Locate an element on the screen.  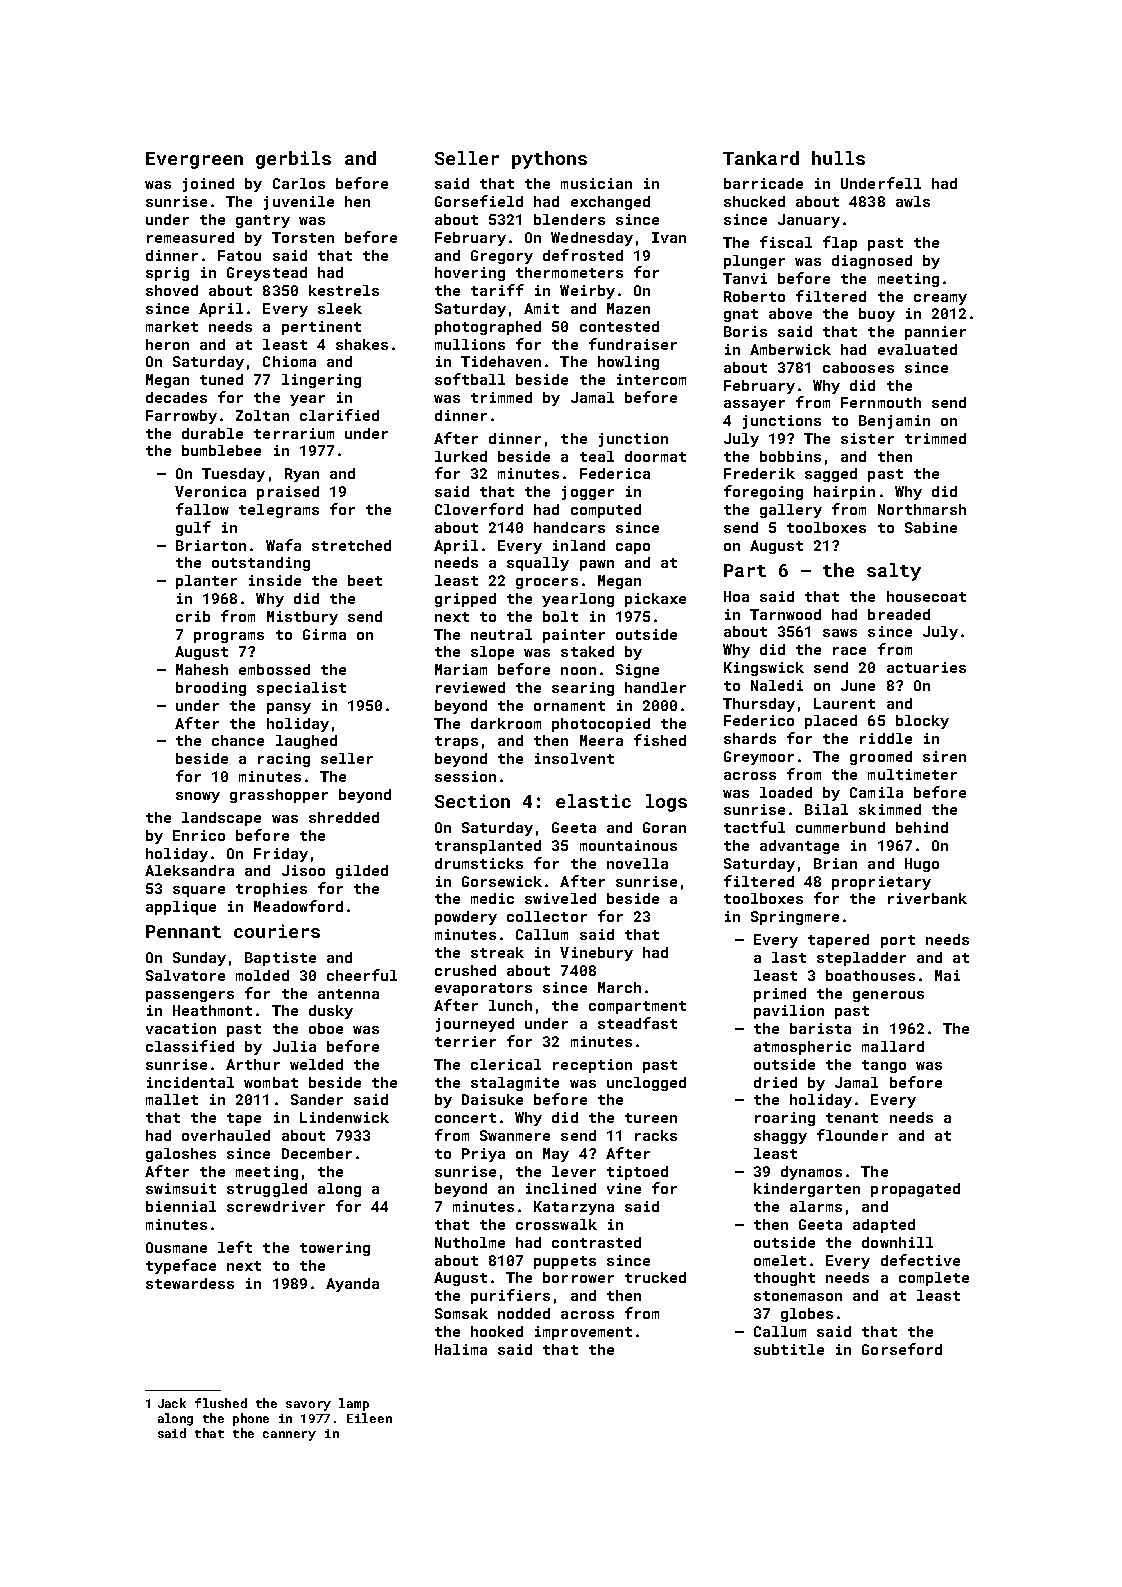
landscape is located at coordinates (221, 819).
